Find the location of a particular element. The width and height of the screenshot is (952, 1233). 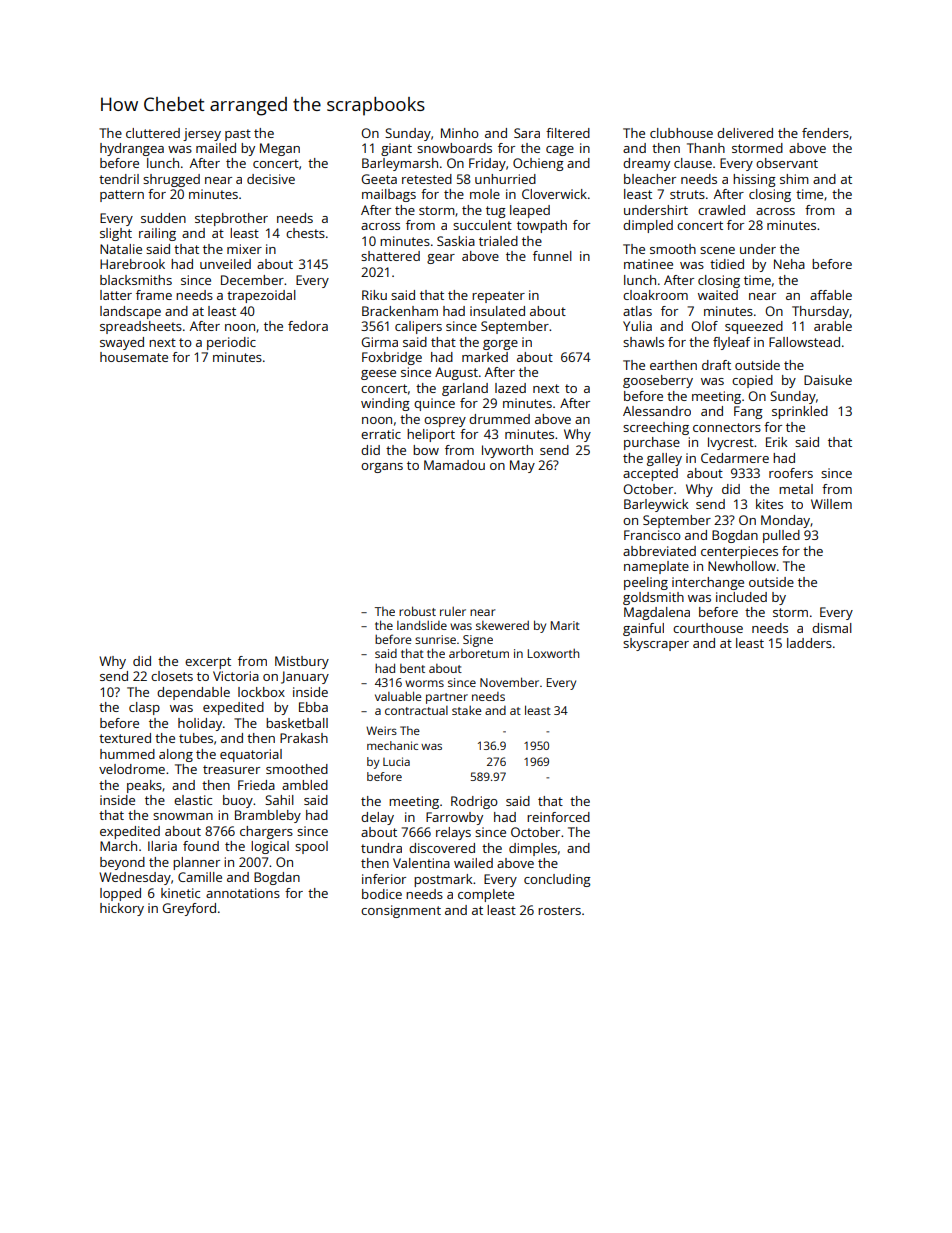

Willem is located at coordinates (831, 504).
